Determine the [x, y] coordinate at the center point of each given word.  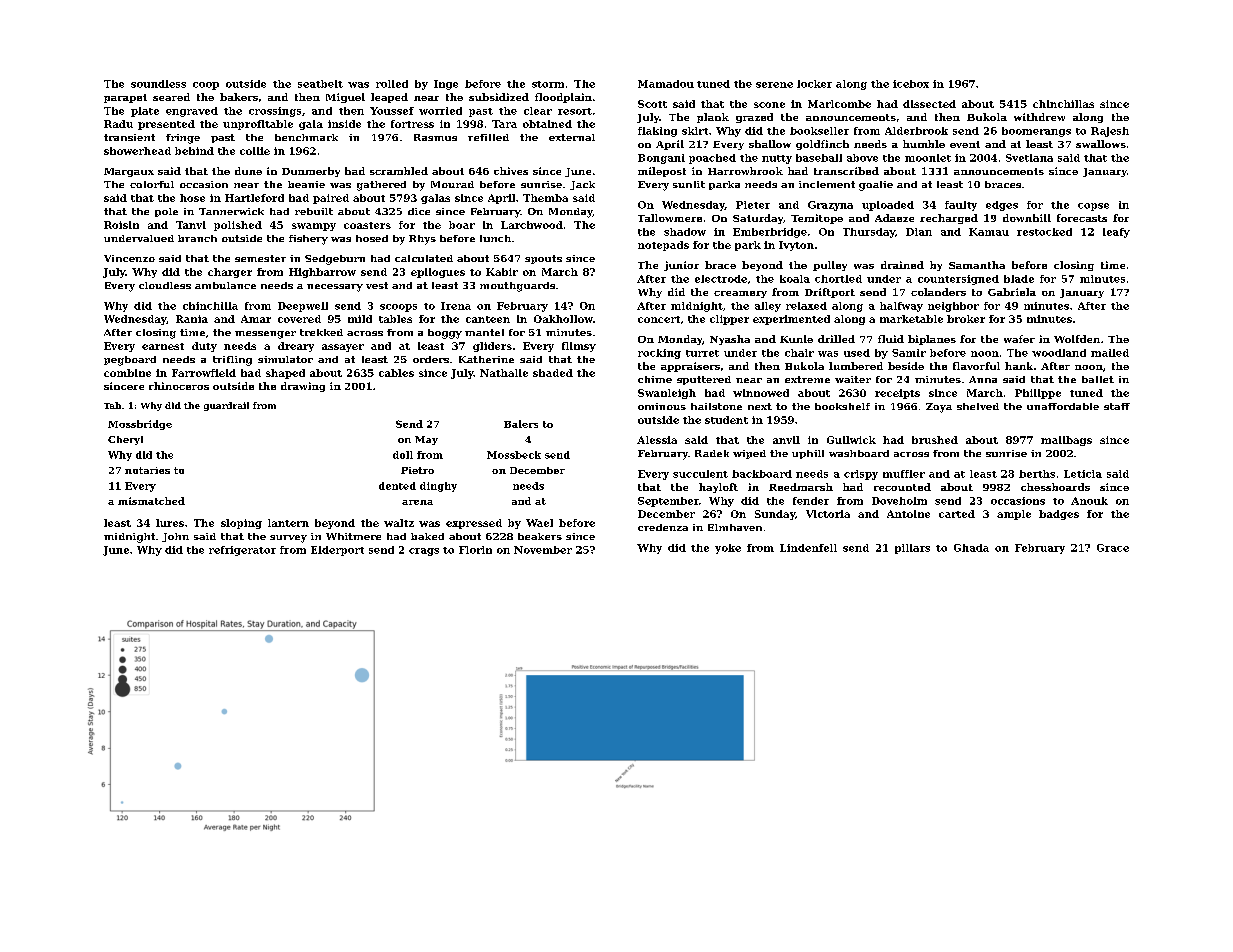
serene [774, 85]
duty [204, 347]
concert [659, 319]
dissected [929, 104]
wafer [1019, 339]
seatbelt [320, 84]
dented [397, 486]
